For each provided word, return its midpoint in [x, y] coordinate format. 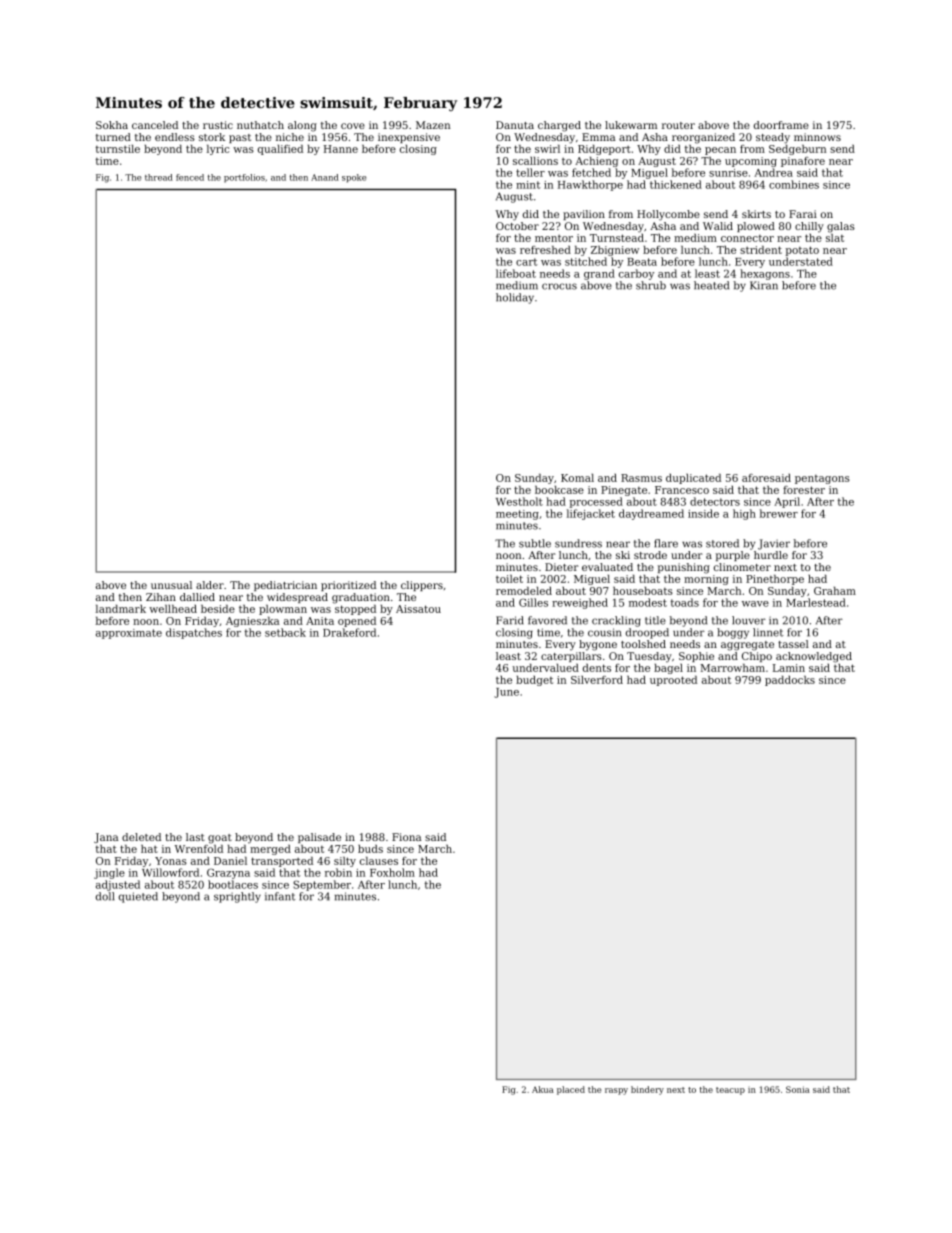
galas [841, 227]
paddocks [790, 681]
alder [210, 585]
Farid [510, 620]
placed [571, 1090]
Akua [543, 1089]
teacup [730, 1091]
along [302, 126]
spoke [354, 178]
